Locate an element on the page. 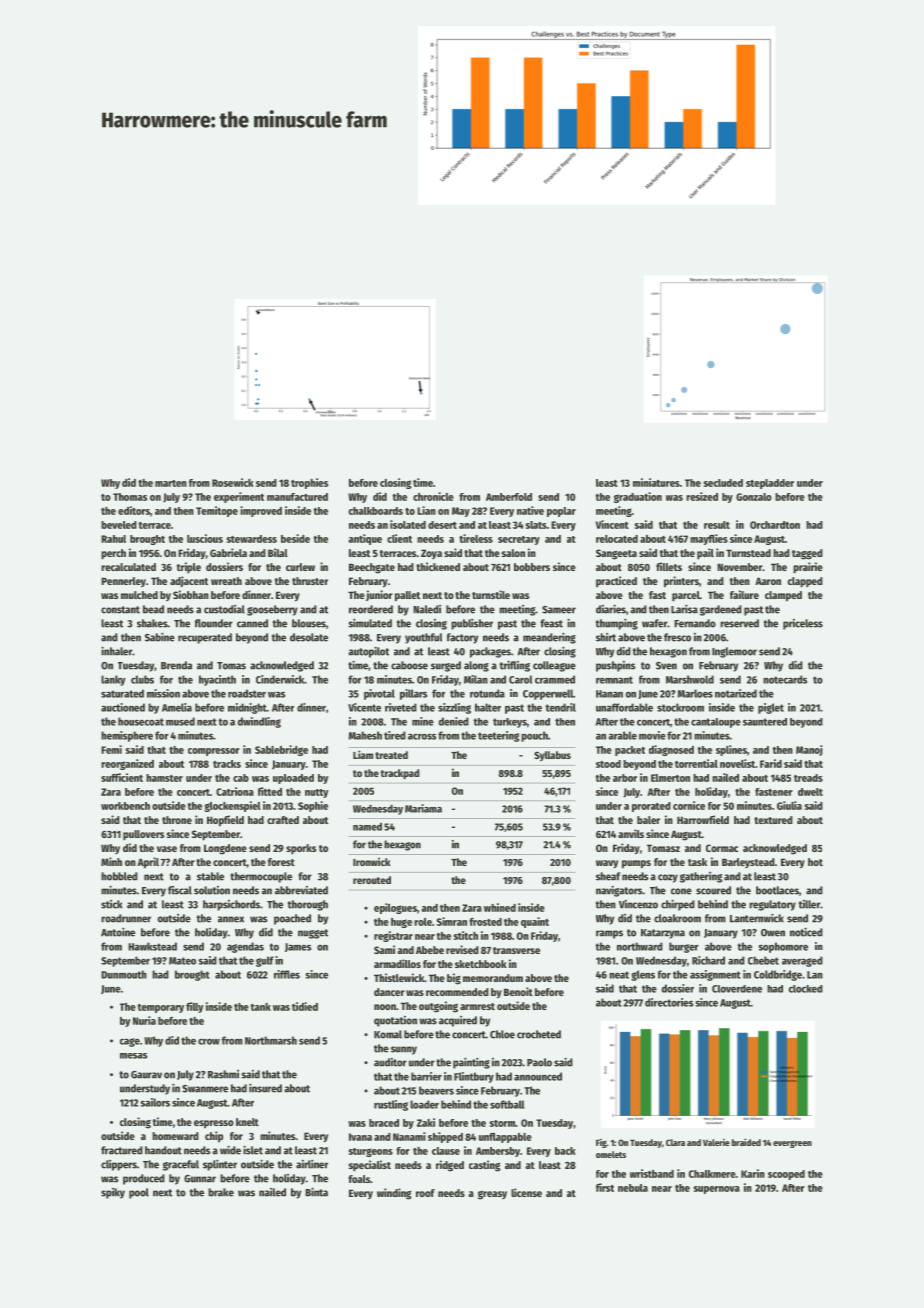 The height and width of the image is (1308, 924). Bilal is located at coordinates (278, 552).
